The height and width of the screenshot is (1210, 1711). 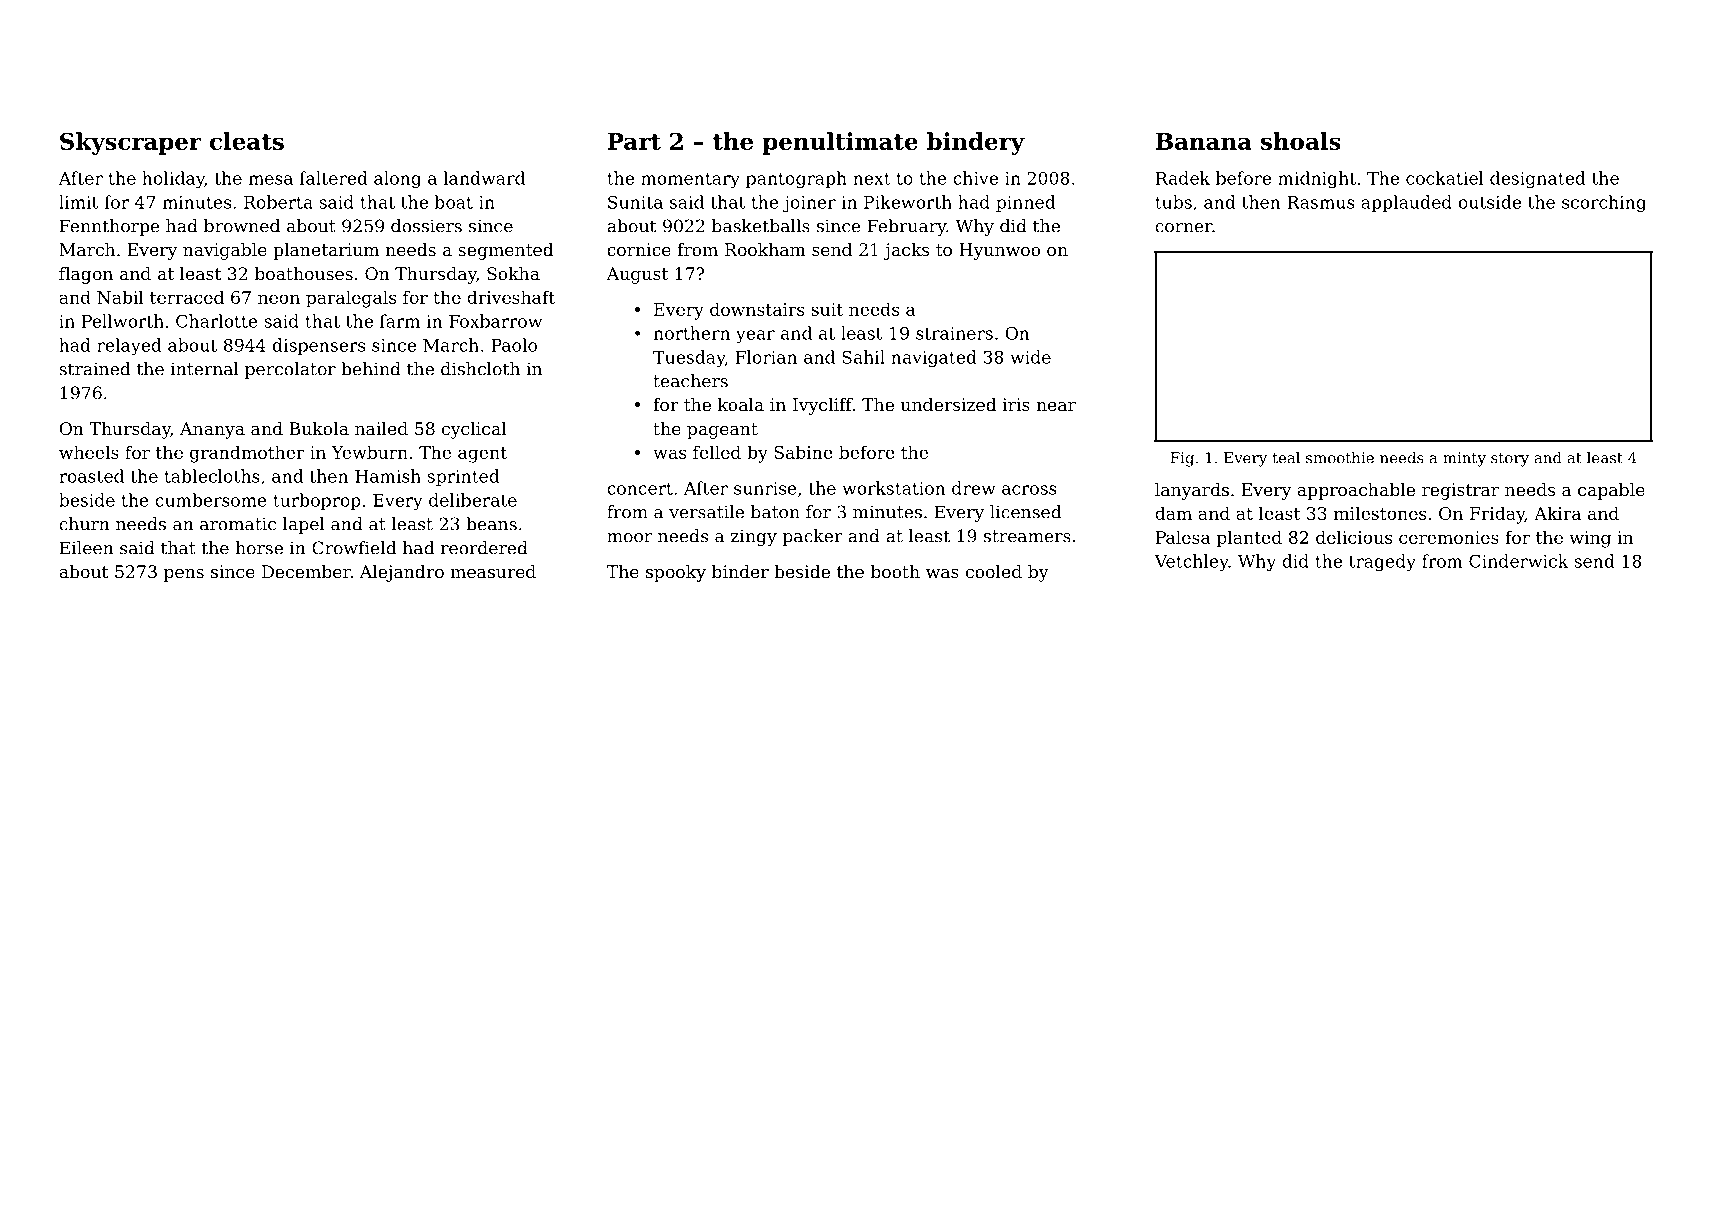 I want to click on cooled, so click(x=994, y=571).
